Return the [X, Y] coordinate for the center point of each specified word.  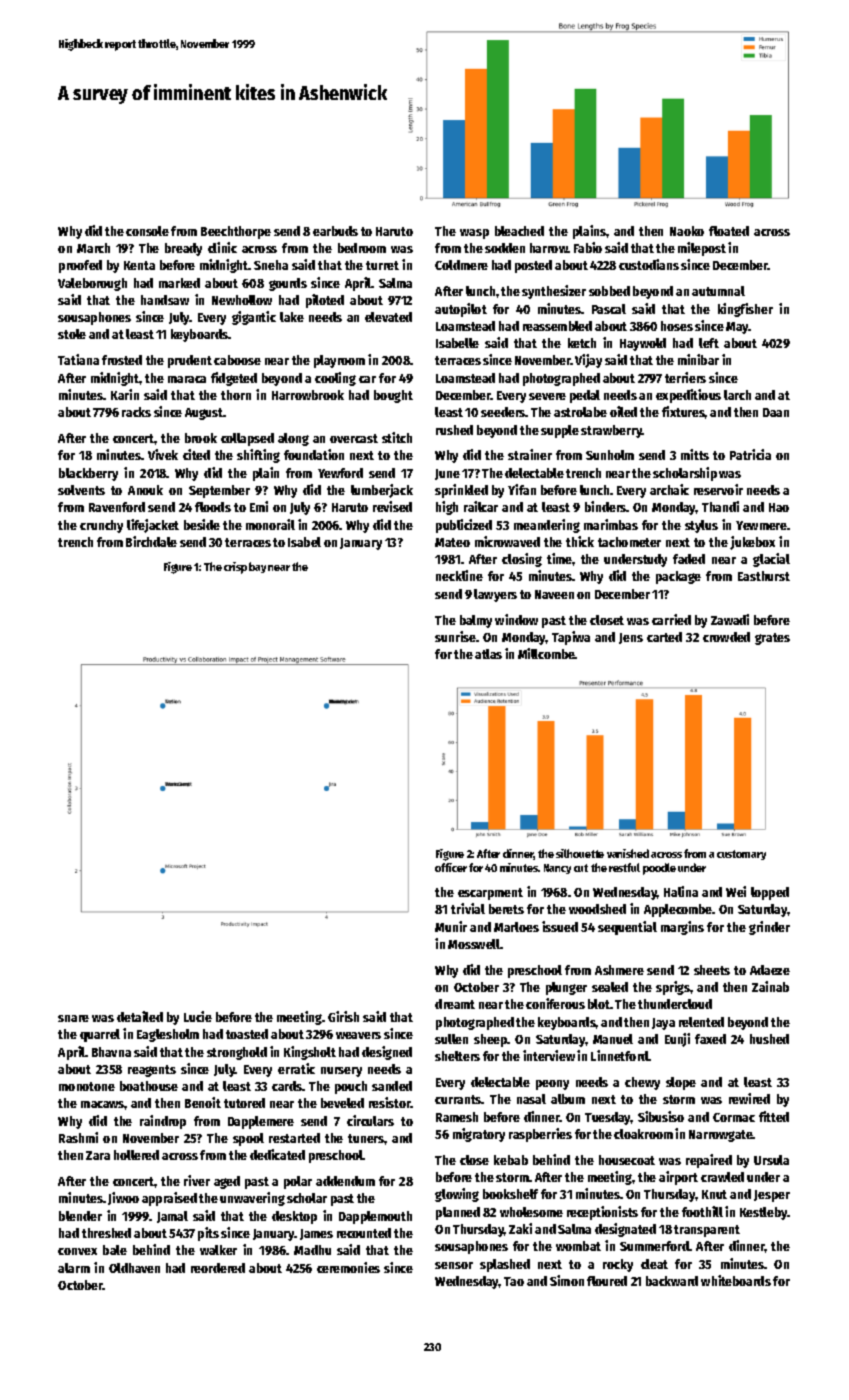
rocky [618, 1265]
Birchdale [151, 541]
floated [729, 231]
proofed [80, 266]
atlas [488, 654]
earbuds [335, 231]
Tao [514, 1281]
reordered [218, 1268]
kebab [511, 1160]
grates [772, 639]
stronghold [237, 1053]
